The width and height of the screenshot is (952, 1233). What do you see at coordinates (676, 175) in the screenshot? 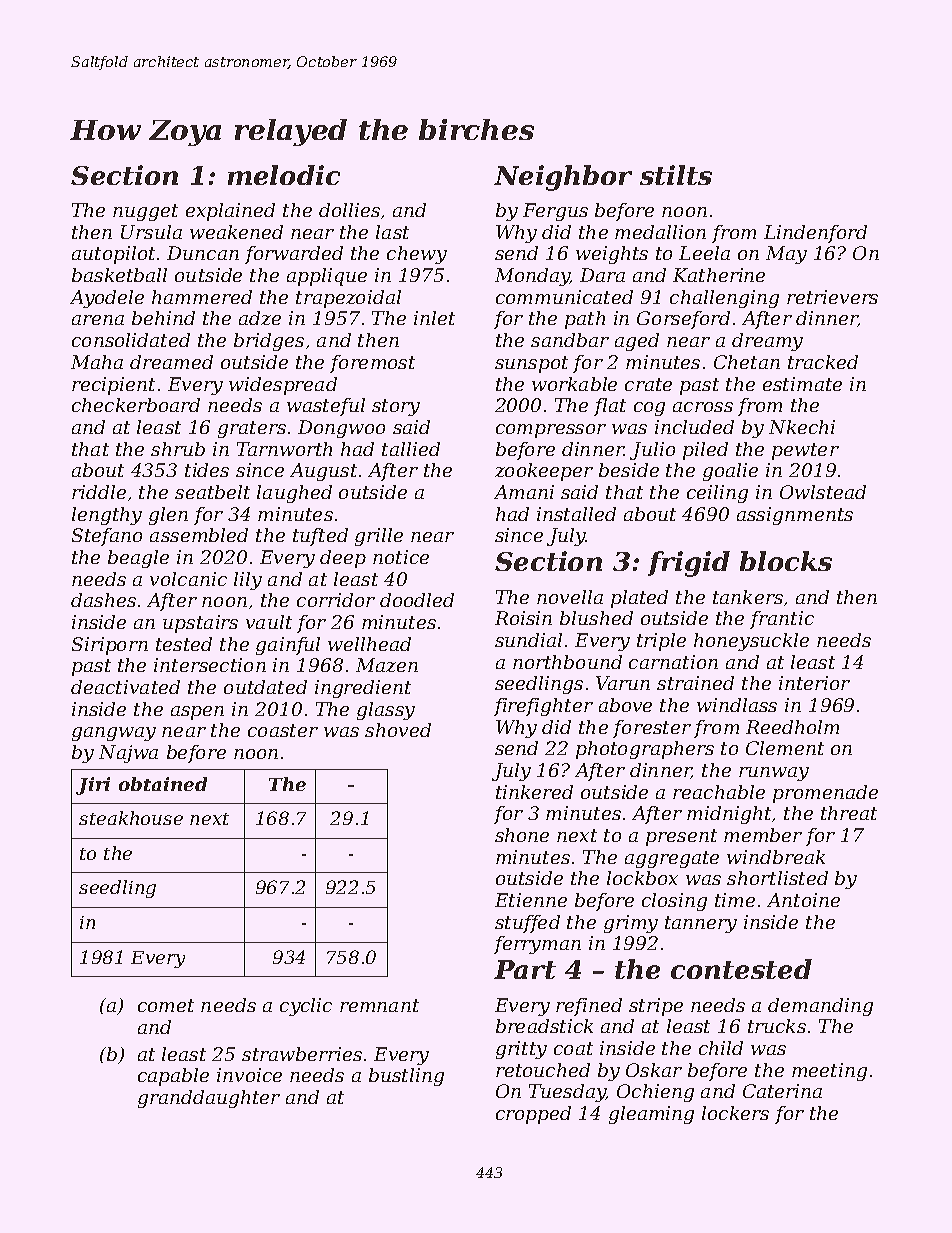
I see `stilts` at bounding box center [676, 175].
